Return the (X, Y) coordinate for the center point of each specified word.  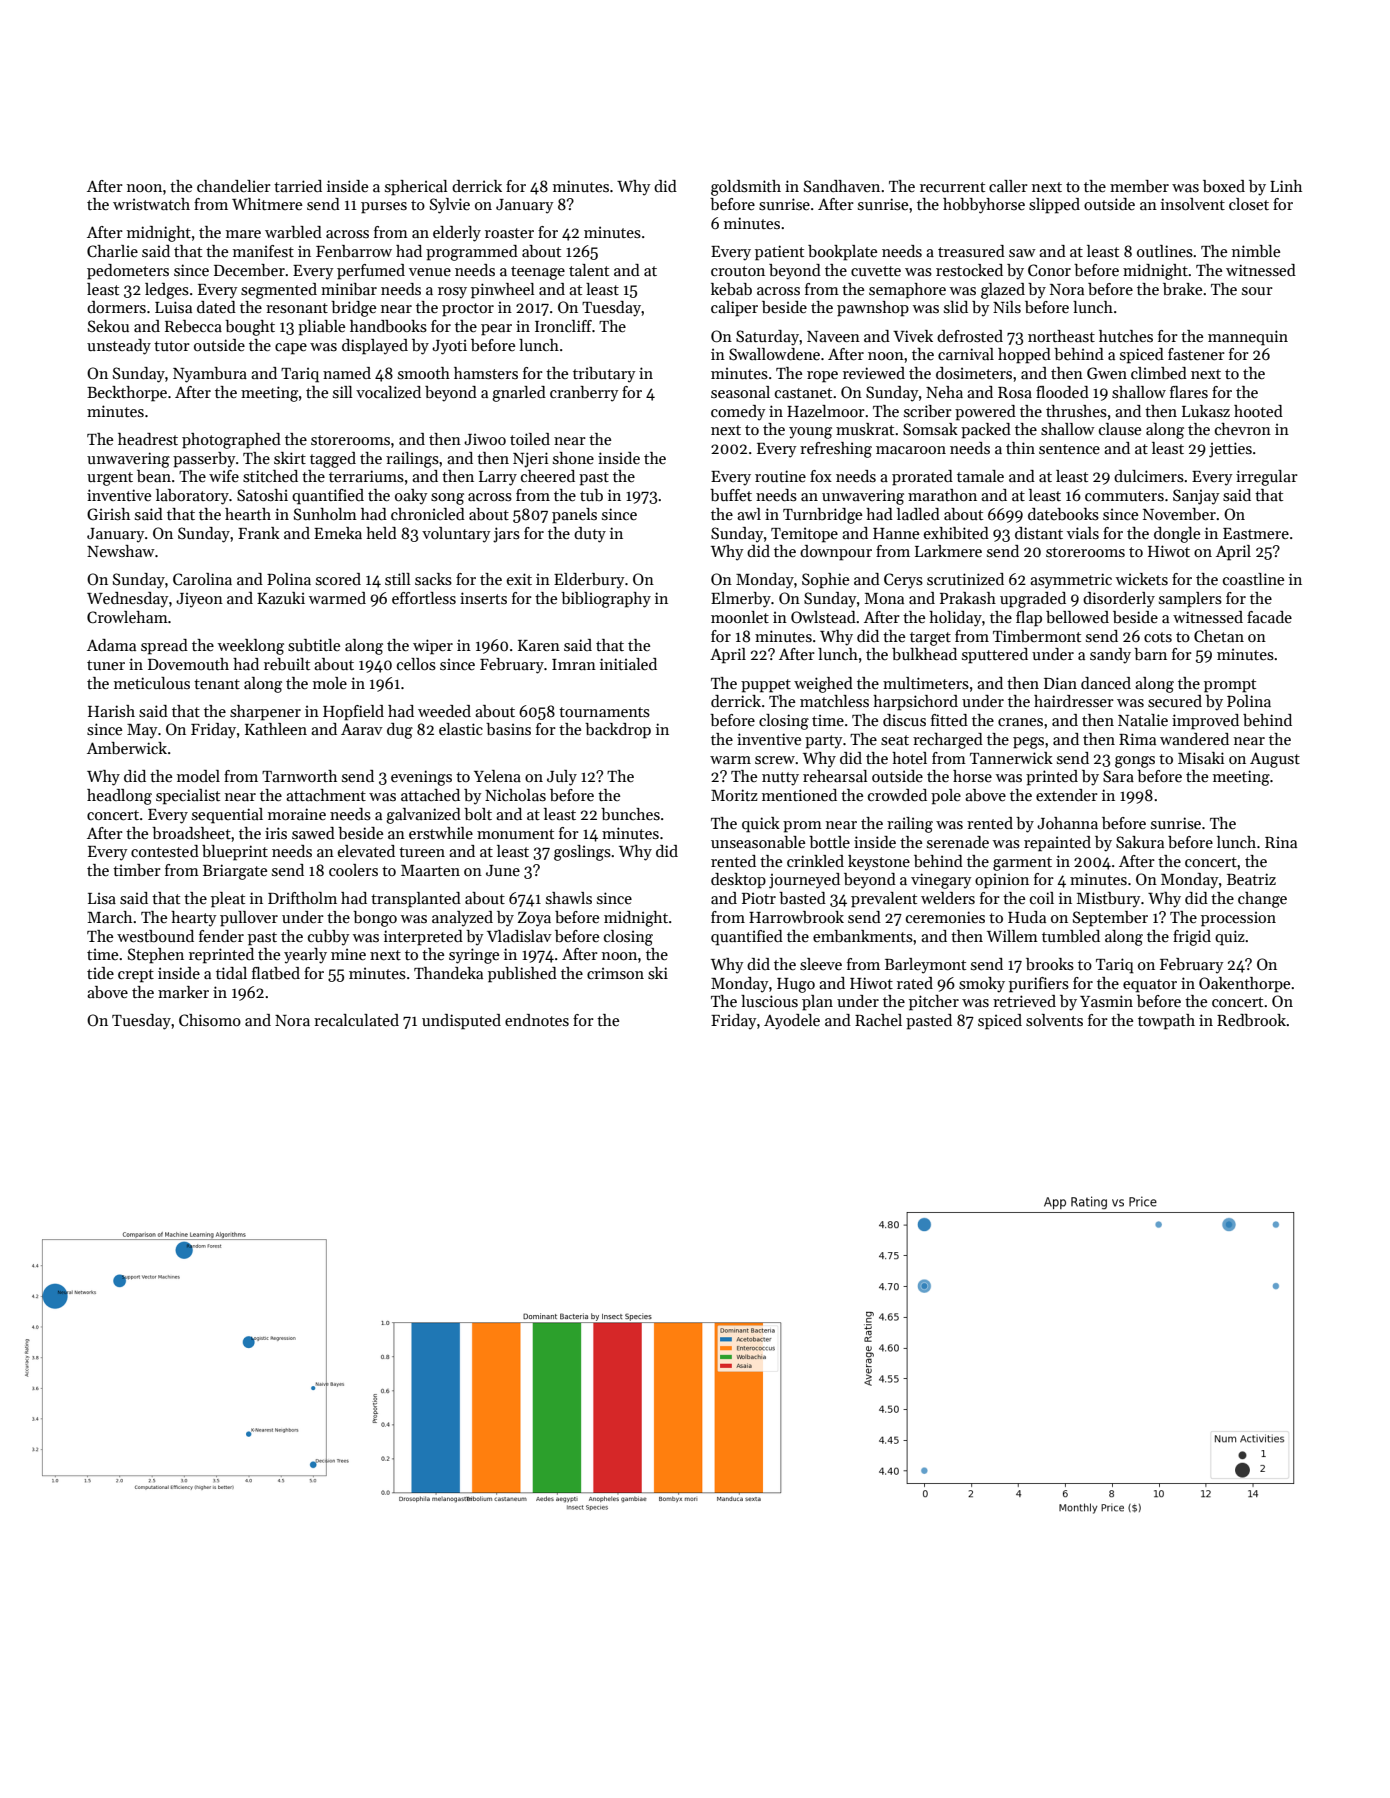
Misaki (1201, 758)
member (1139, 186)
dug (400, 731)
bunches (630, 814)
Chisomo (210, 1020)
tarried (298, 186)
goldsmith (746, 188)
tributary (604, 375)
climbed (1159, 373)
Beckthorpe (127, 394)
